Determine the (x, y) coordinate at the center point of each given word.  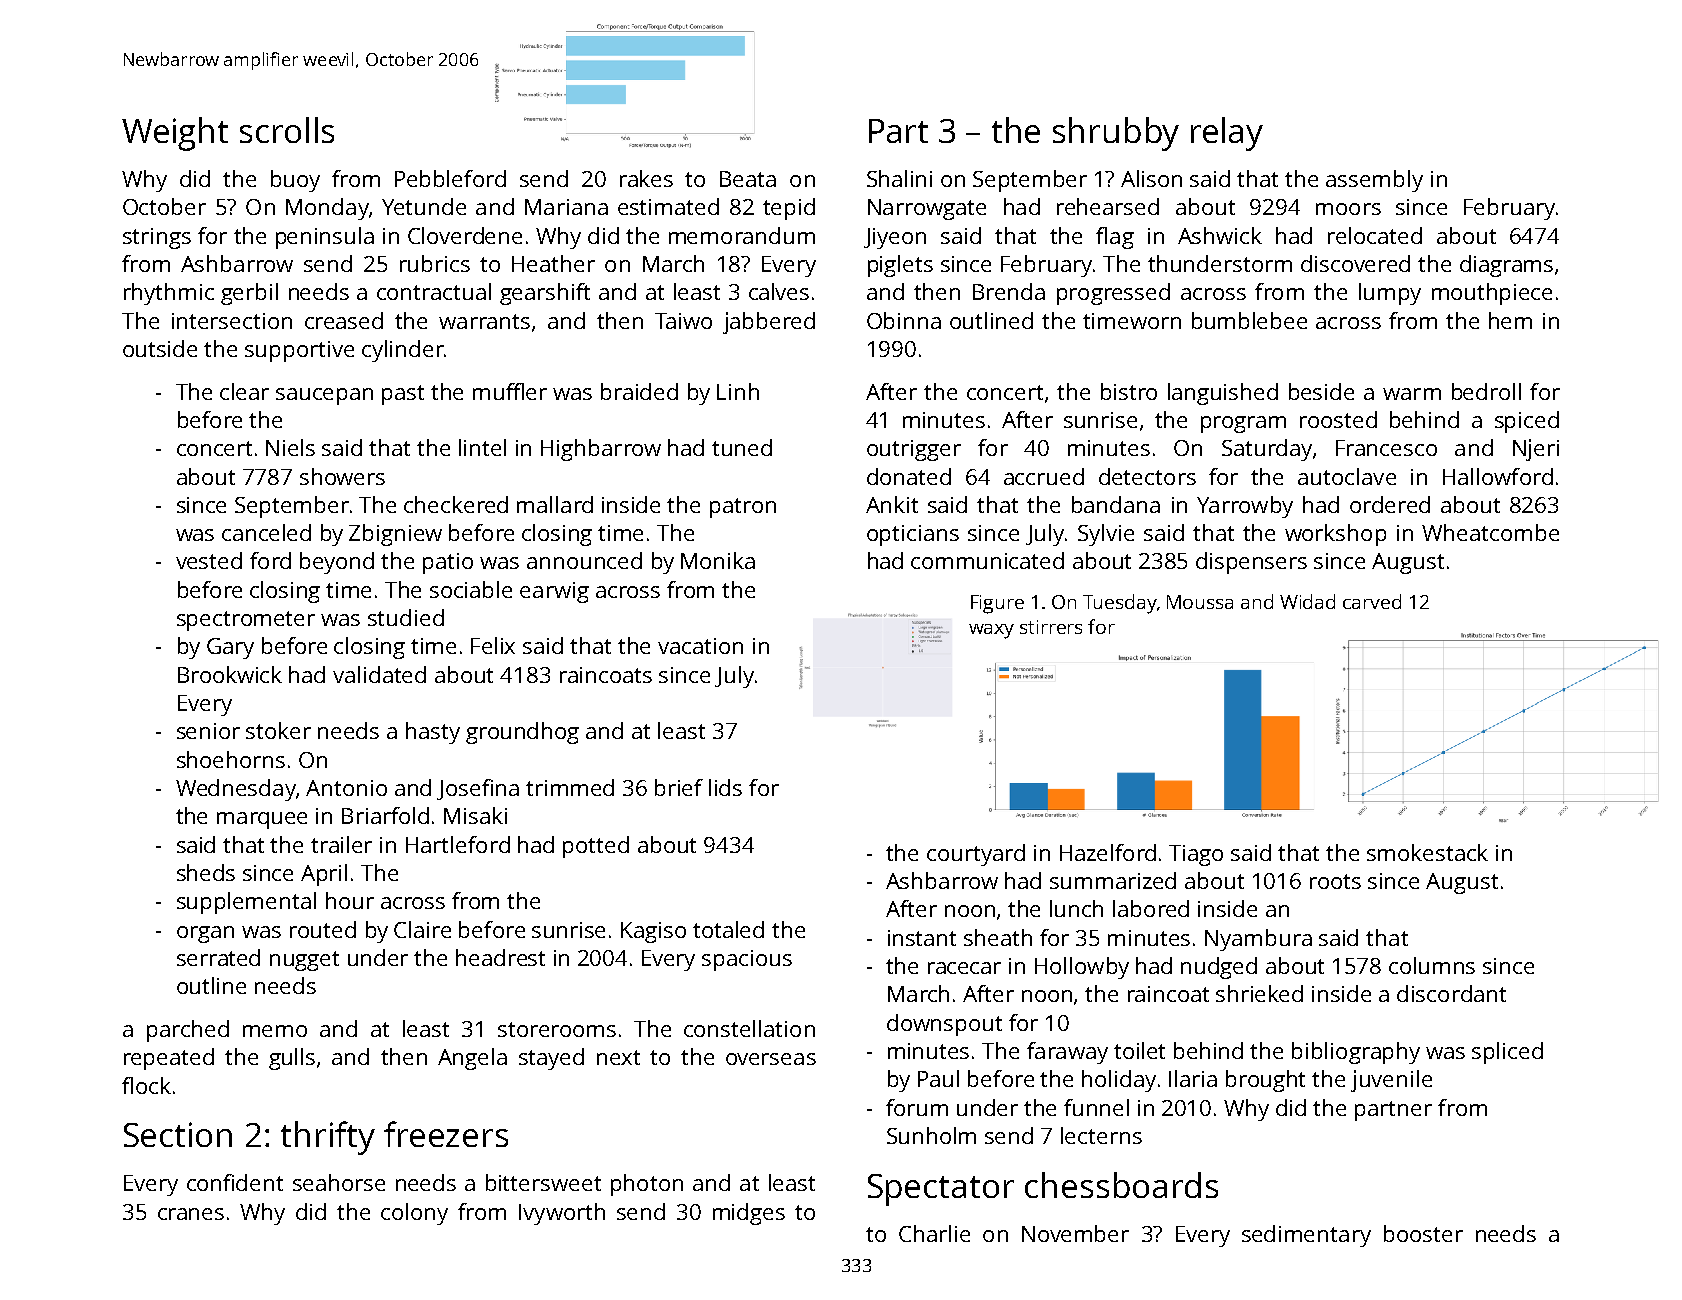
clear (244, 391)
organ (205, 934)
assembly (1374, 181)
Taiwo (683, 321)
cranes (191, 1214)
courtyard (976, 855)
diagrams (1506, 266)
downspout (944, 1025)
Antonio (346, 788)
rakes (646, 178)
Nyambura (1258, 940)
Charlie (934, 1233)
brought (1265, 1081)
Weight (175, 134)
